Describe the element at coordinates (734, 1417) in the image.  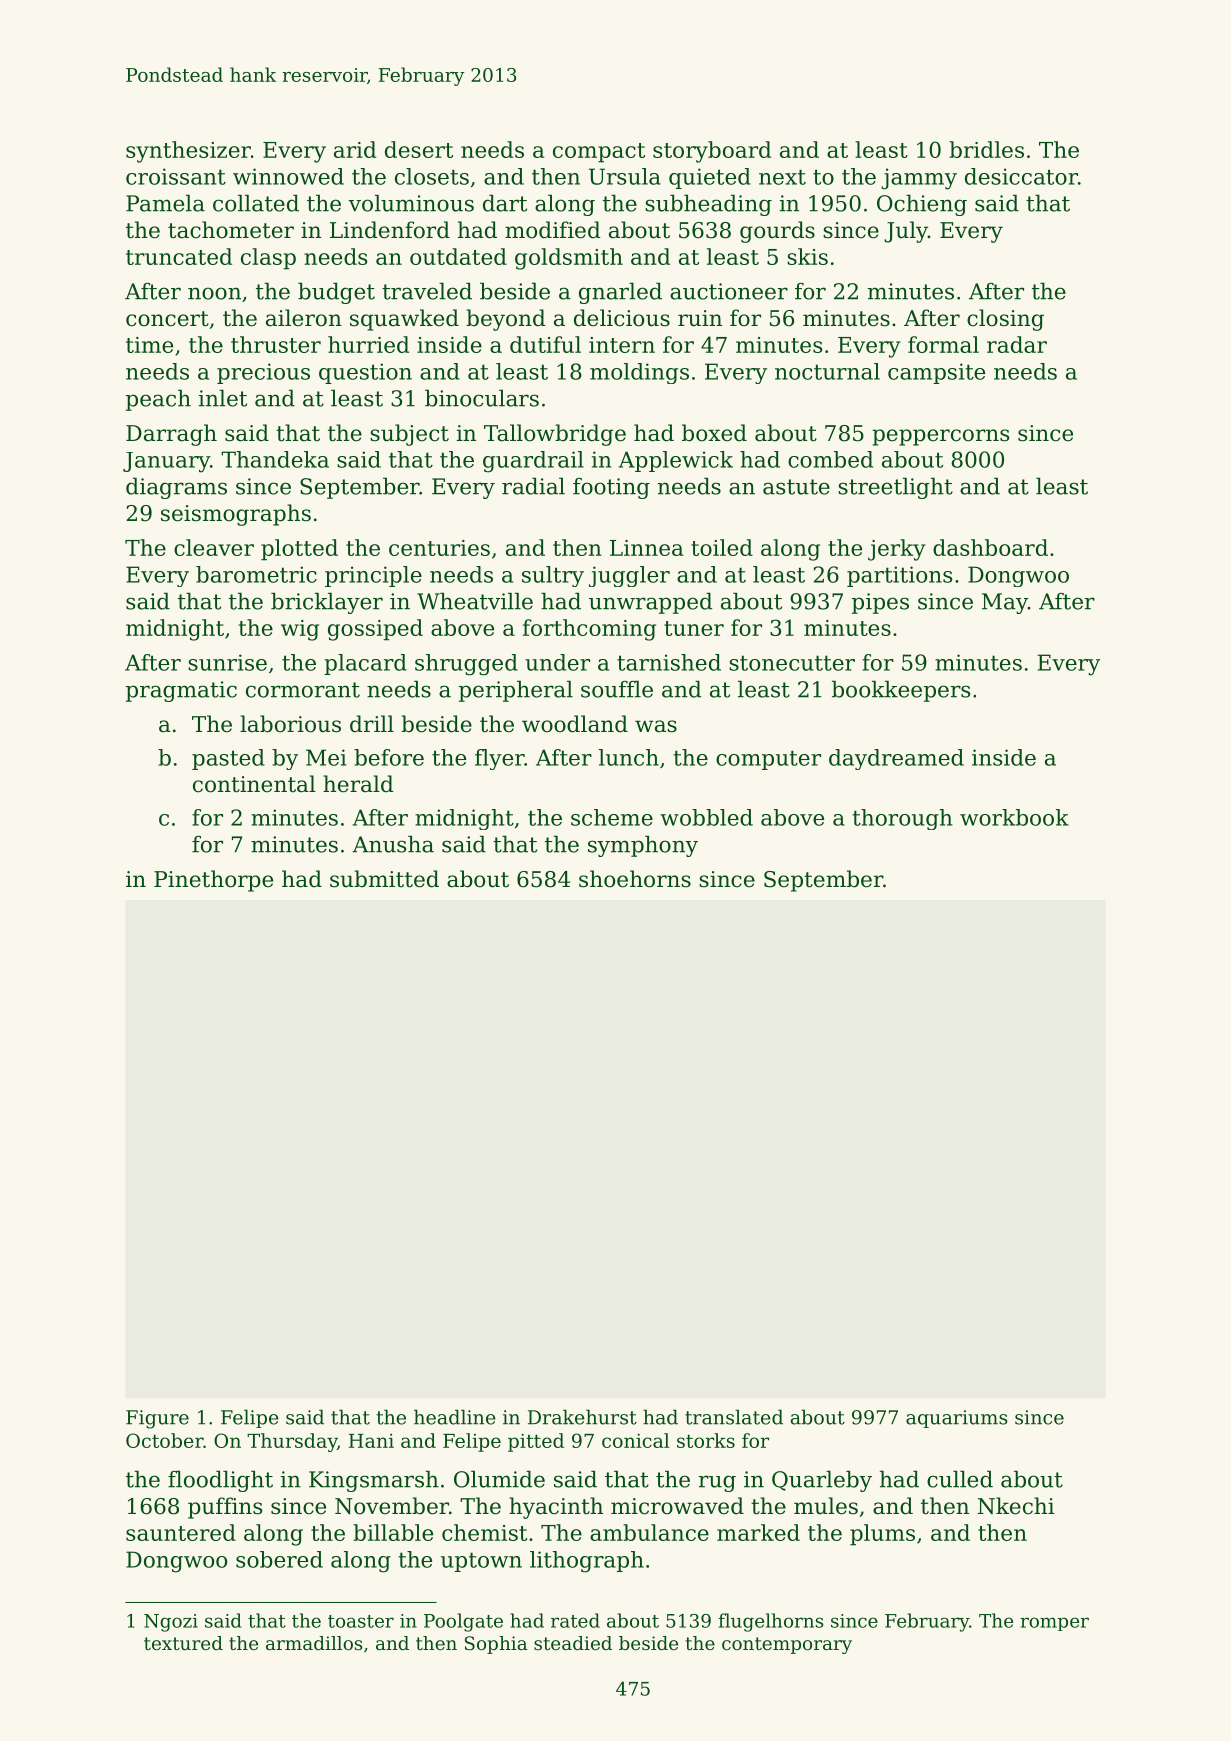
I see `translated` at that location.
